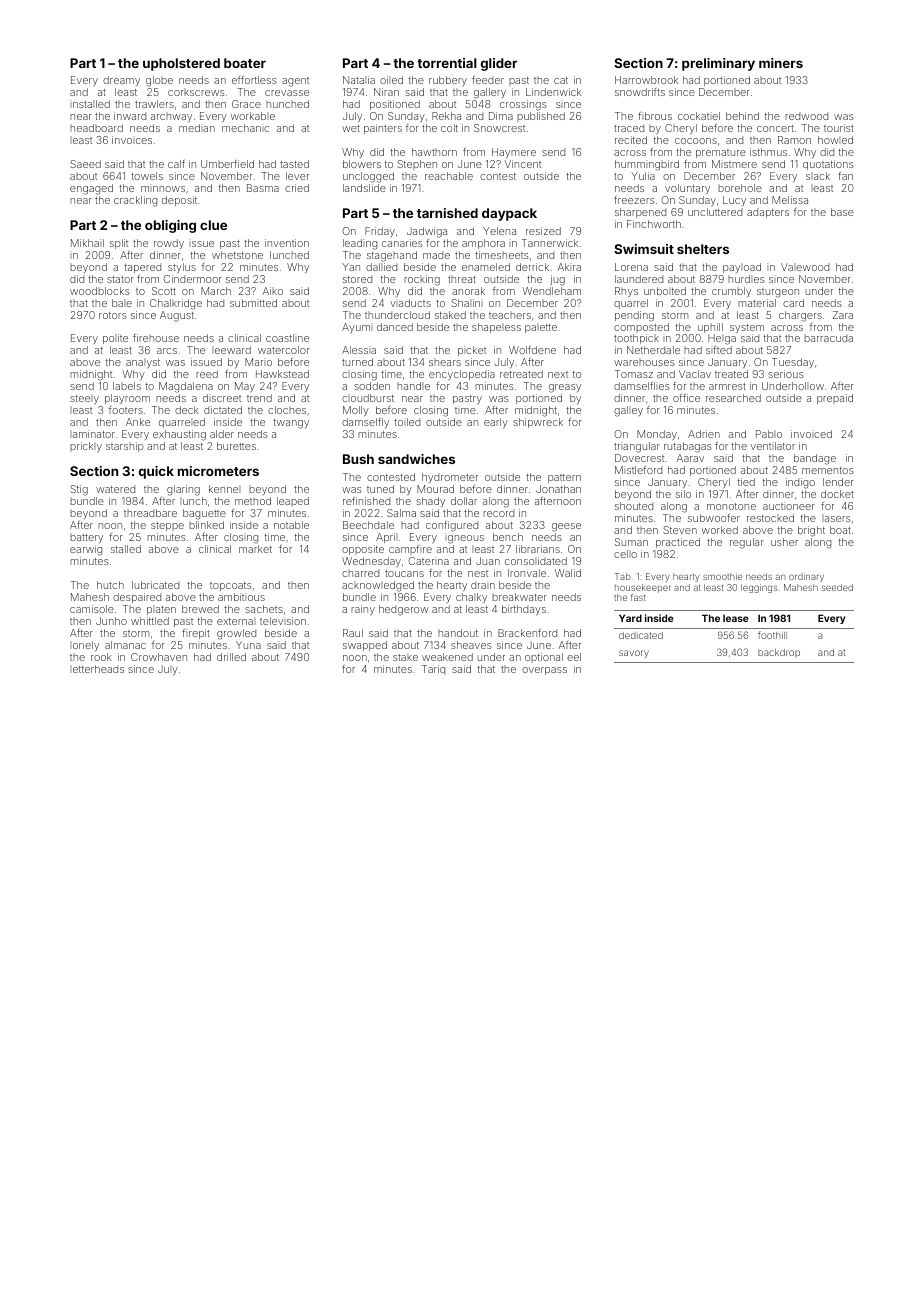  Describe the element at coordinates (449, 176) in the screenshot. I see `reachable` at that location.
